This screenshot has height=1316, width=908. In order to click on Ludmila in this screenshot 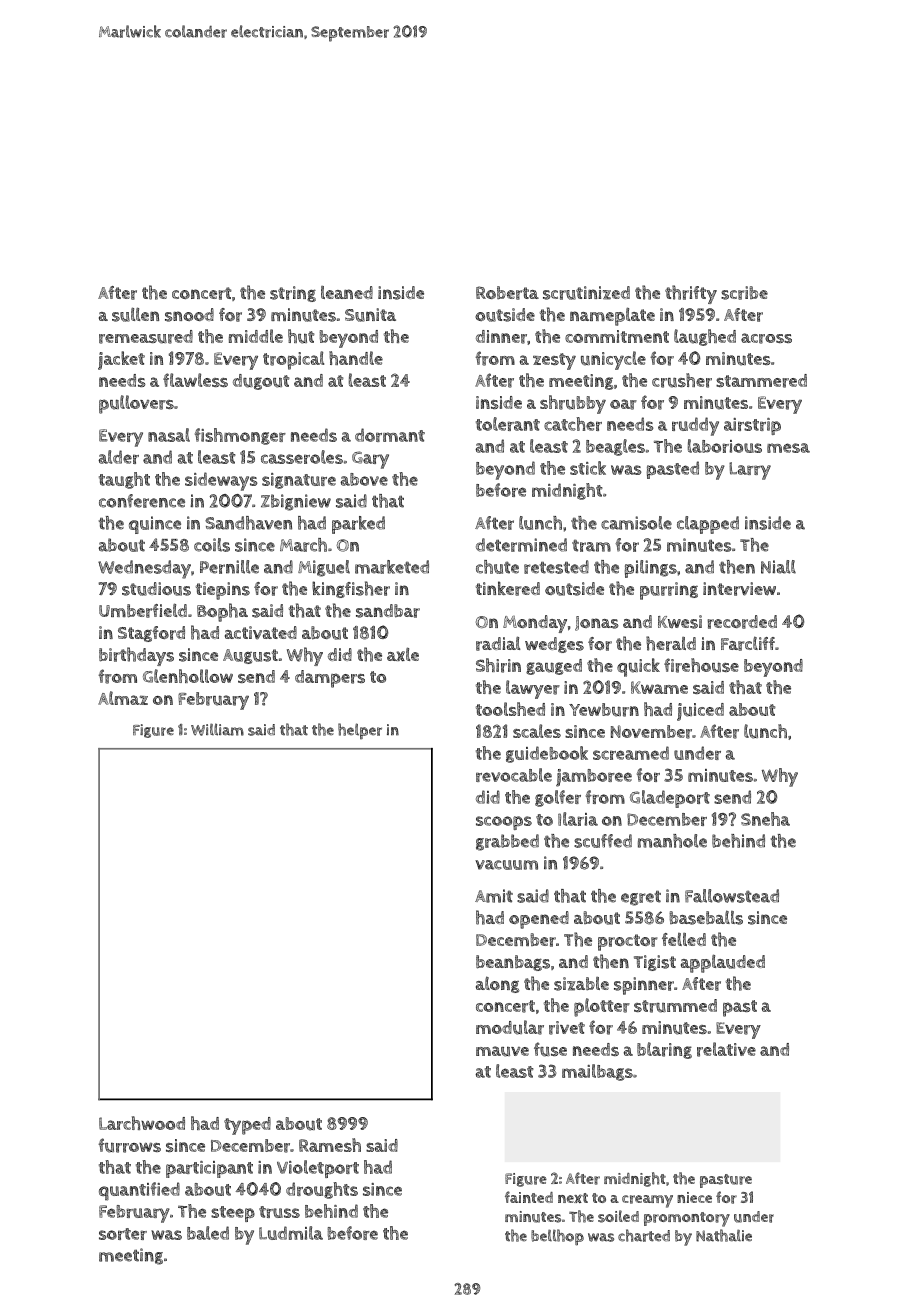, I will do `click(291, 1233)`.
